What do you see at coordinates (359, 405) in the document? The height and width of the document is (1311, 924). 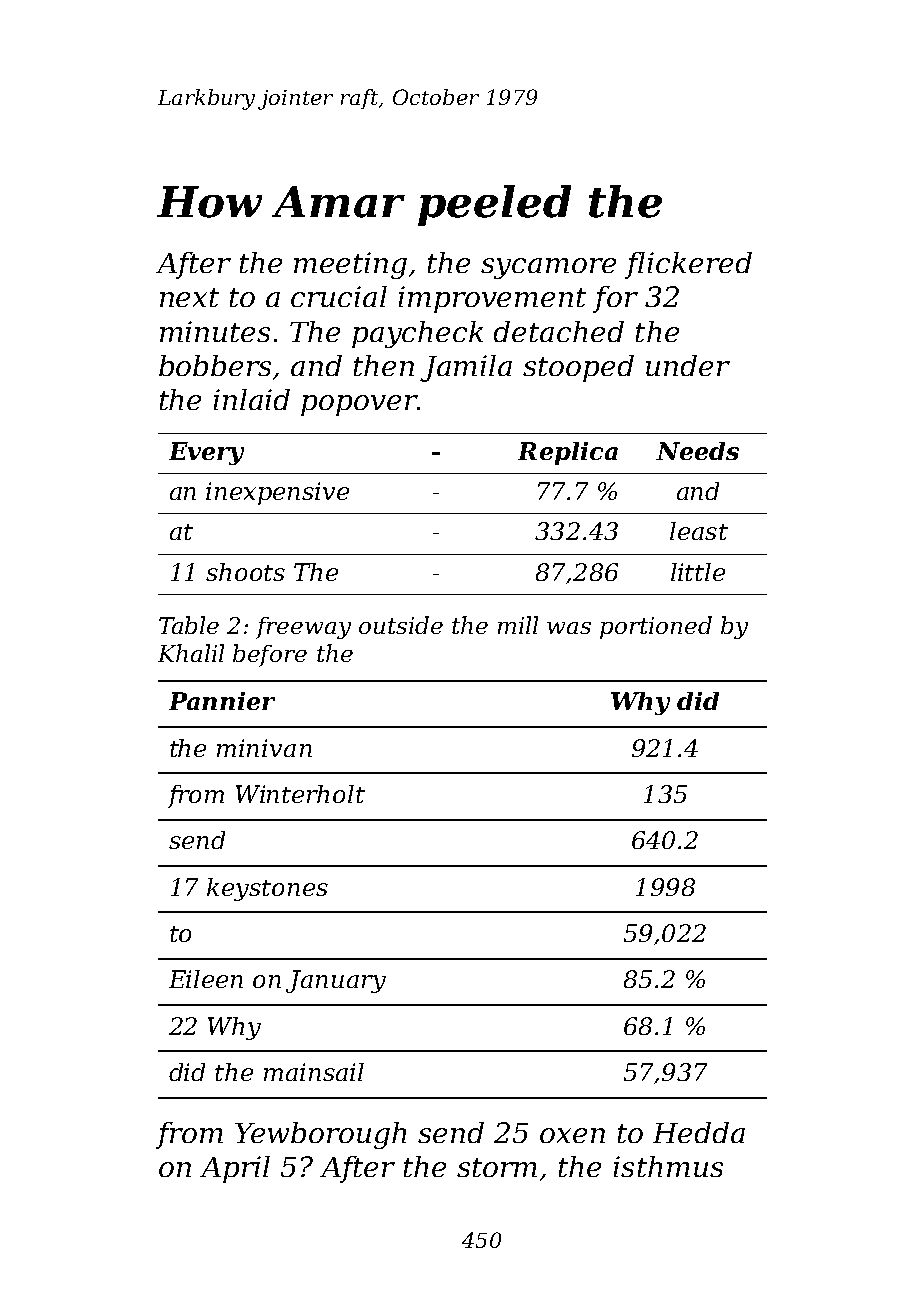 I see `popover` at bounding box center [359, 405].
